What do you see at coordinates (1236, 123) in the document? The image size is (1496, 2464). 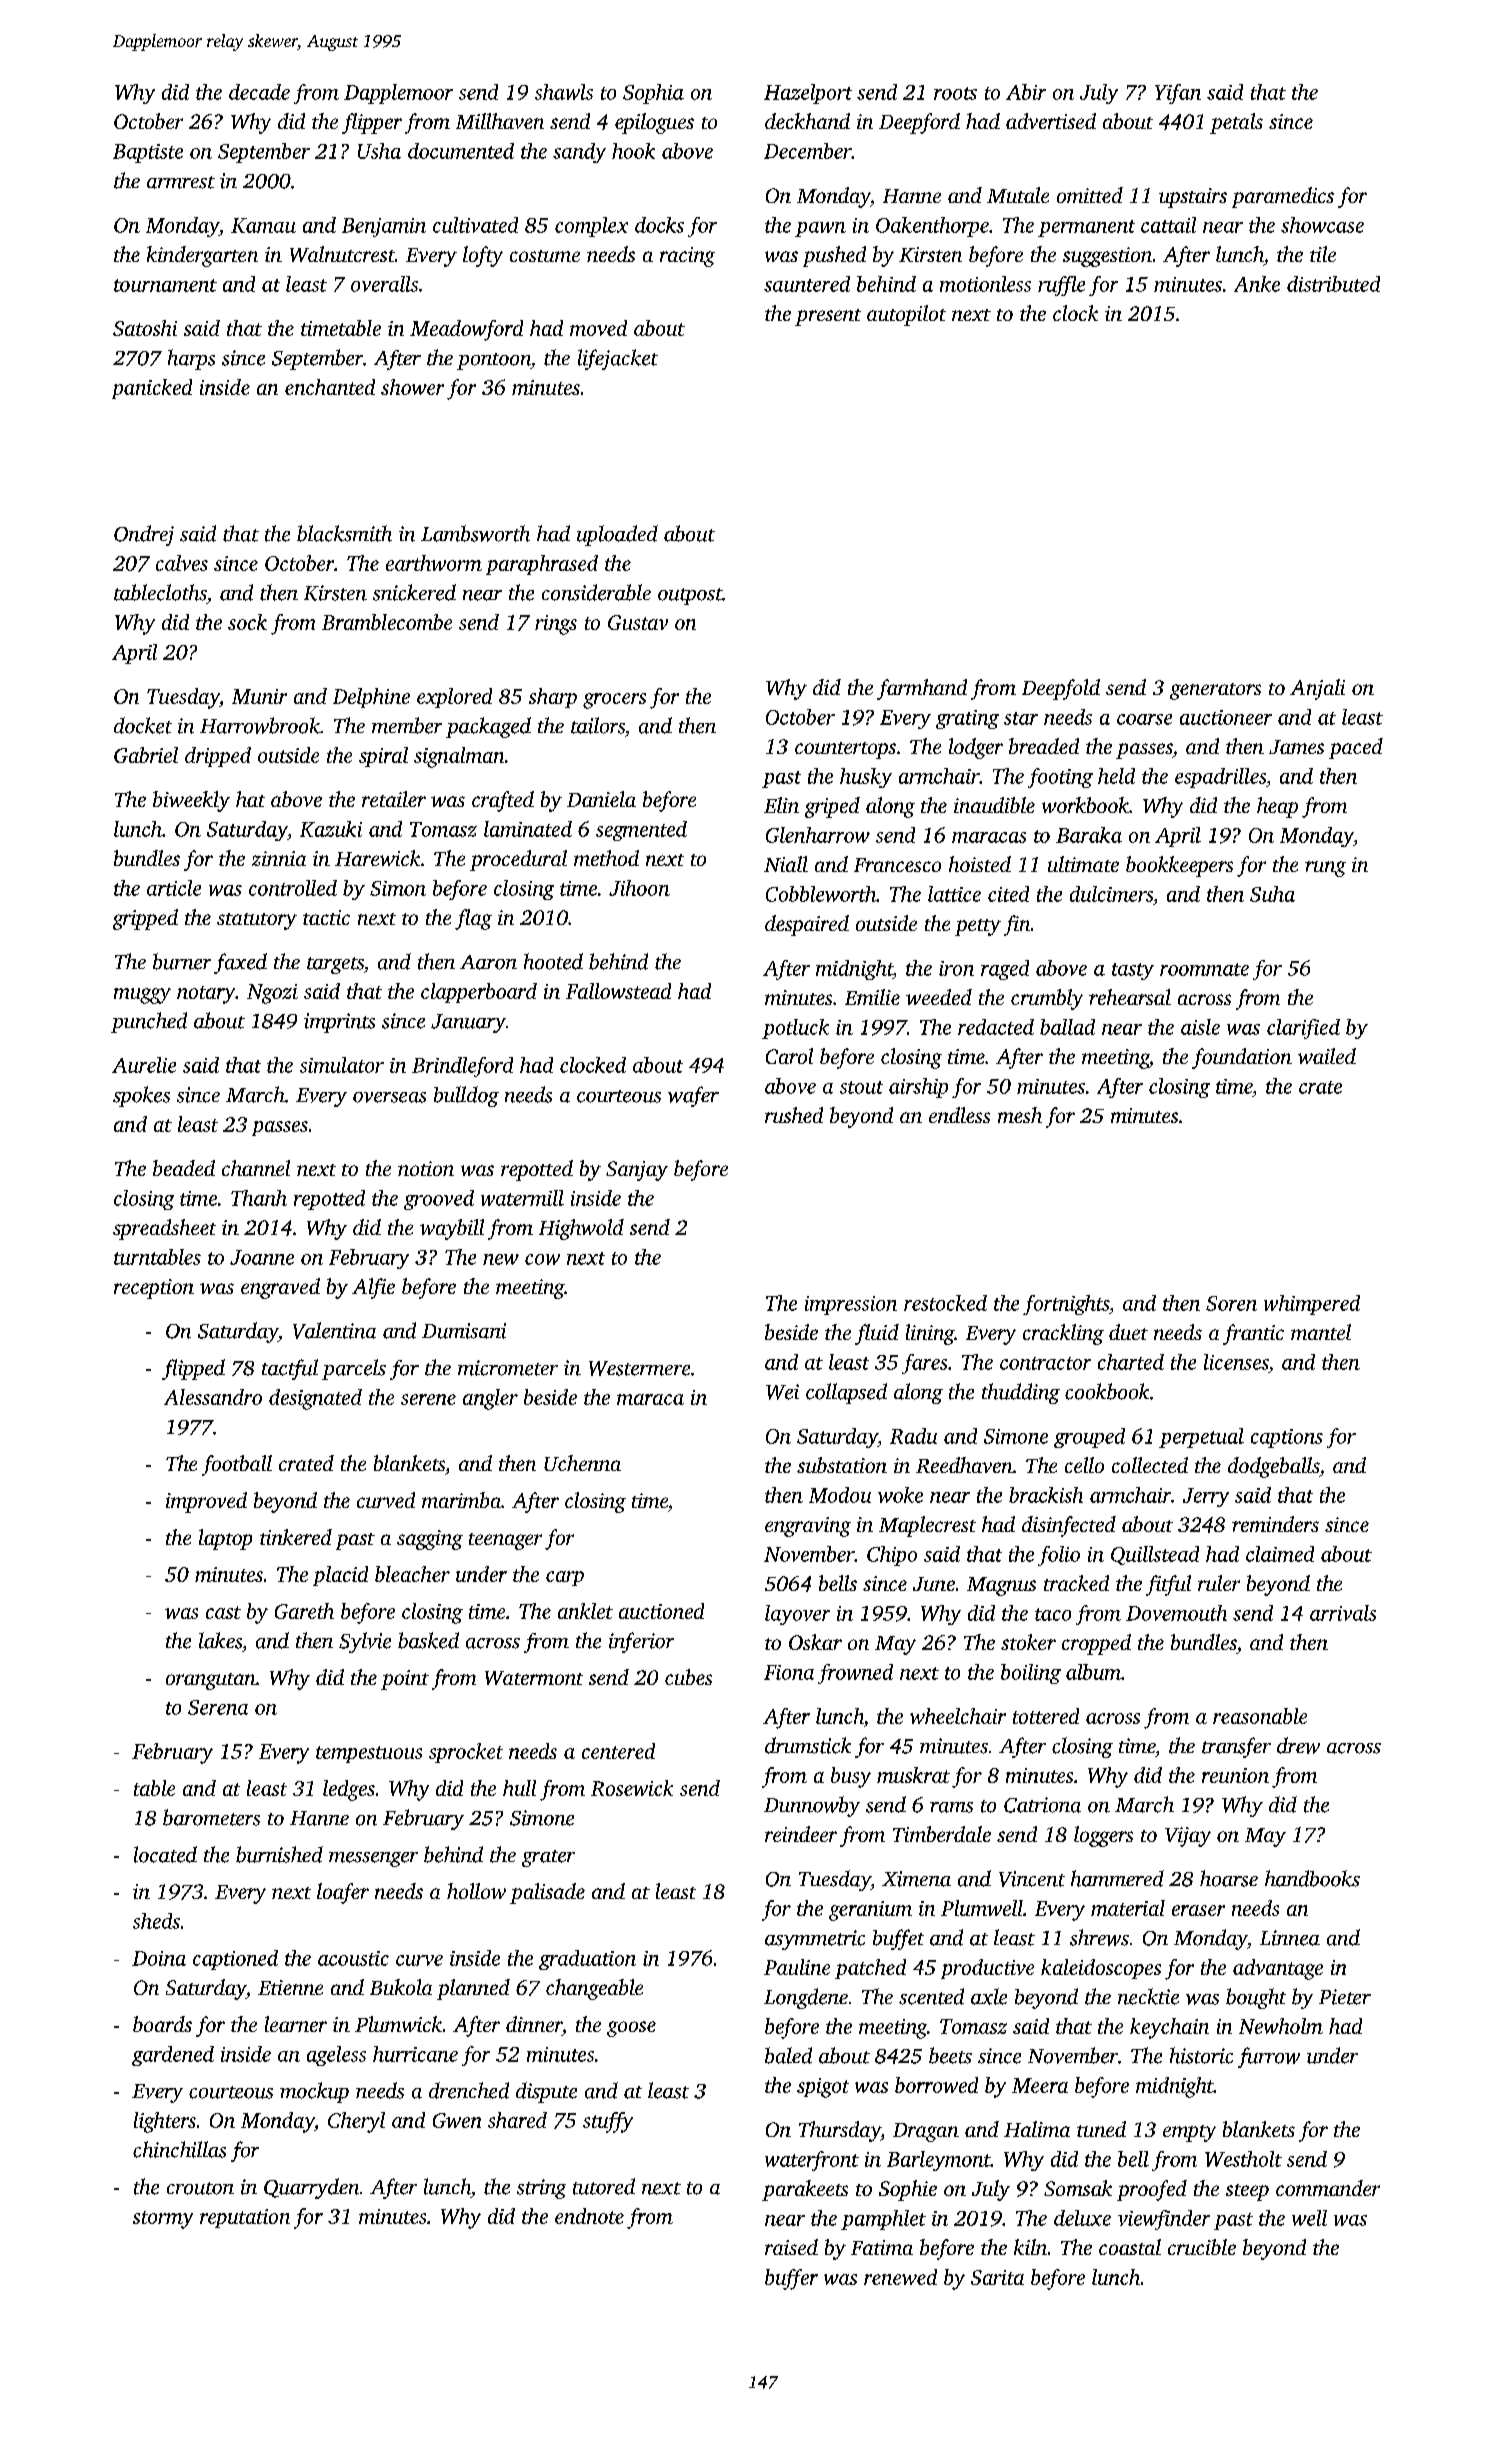 I see `petals` at bounding box center [1236, 123].
